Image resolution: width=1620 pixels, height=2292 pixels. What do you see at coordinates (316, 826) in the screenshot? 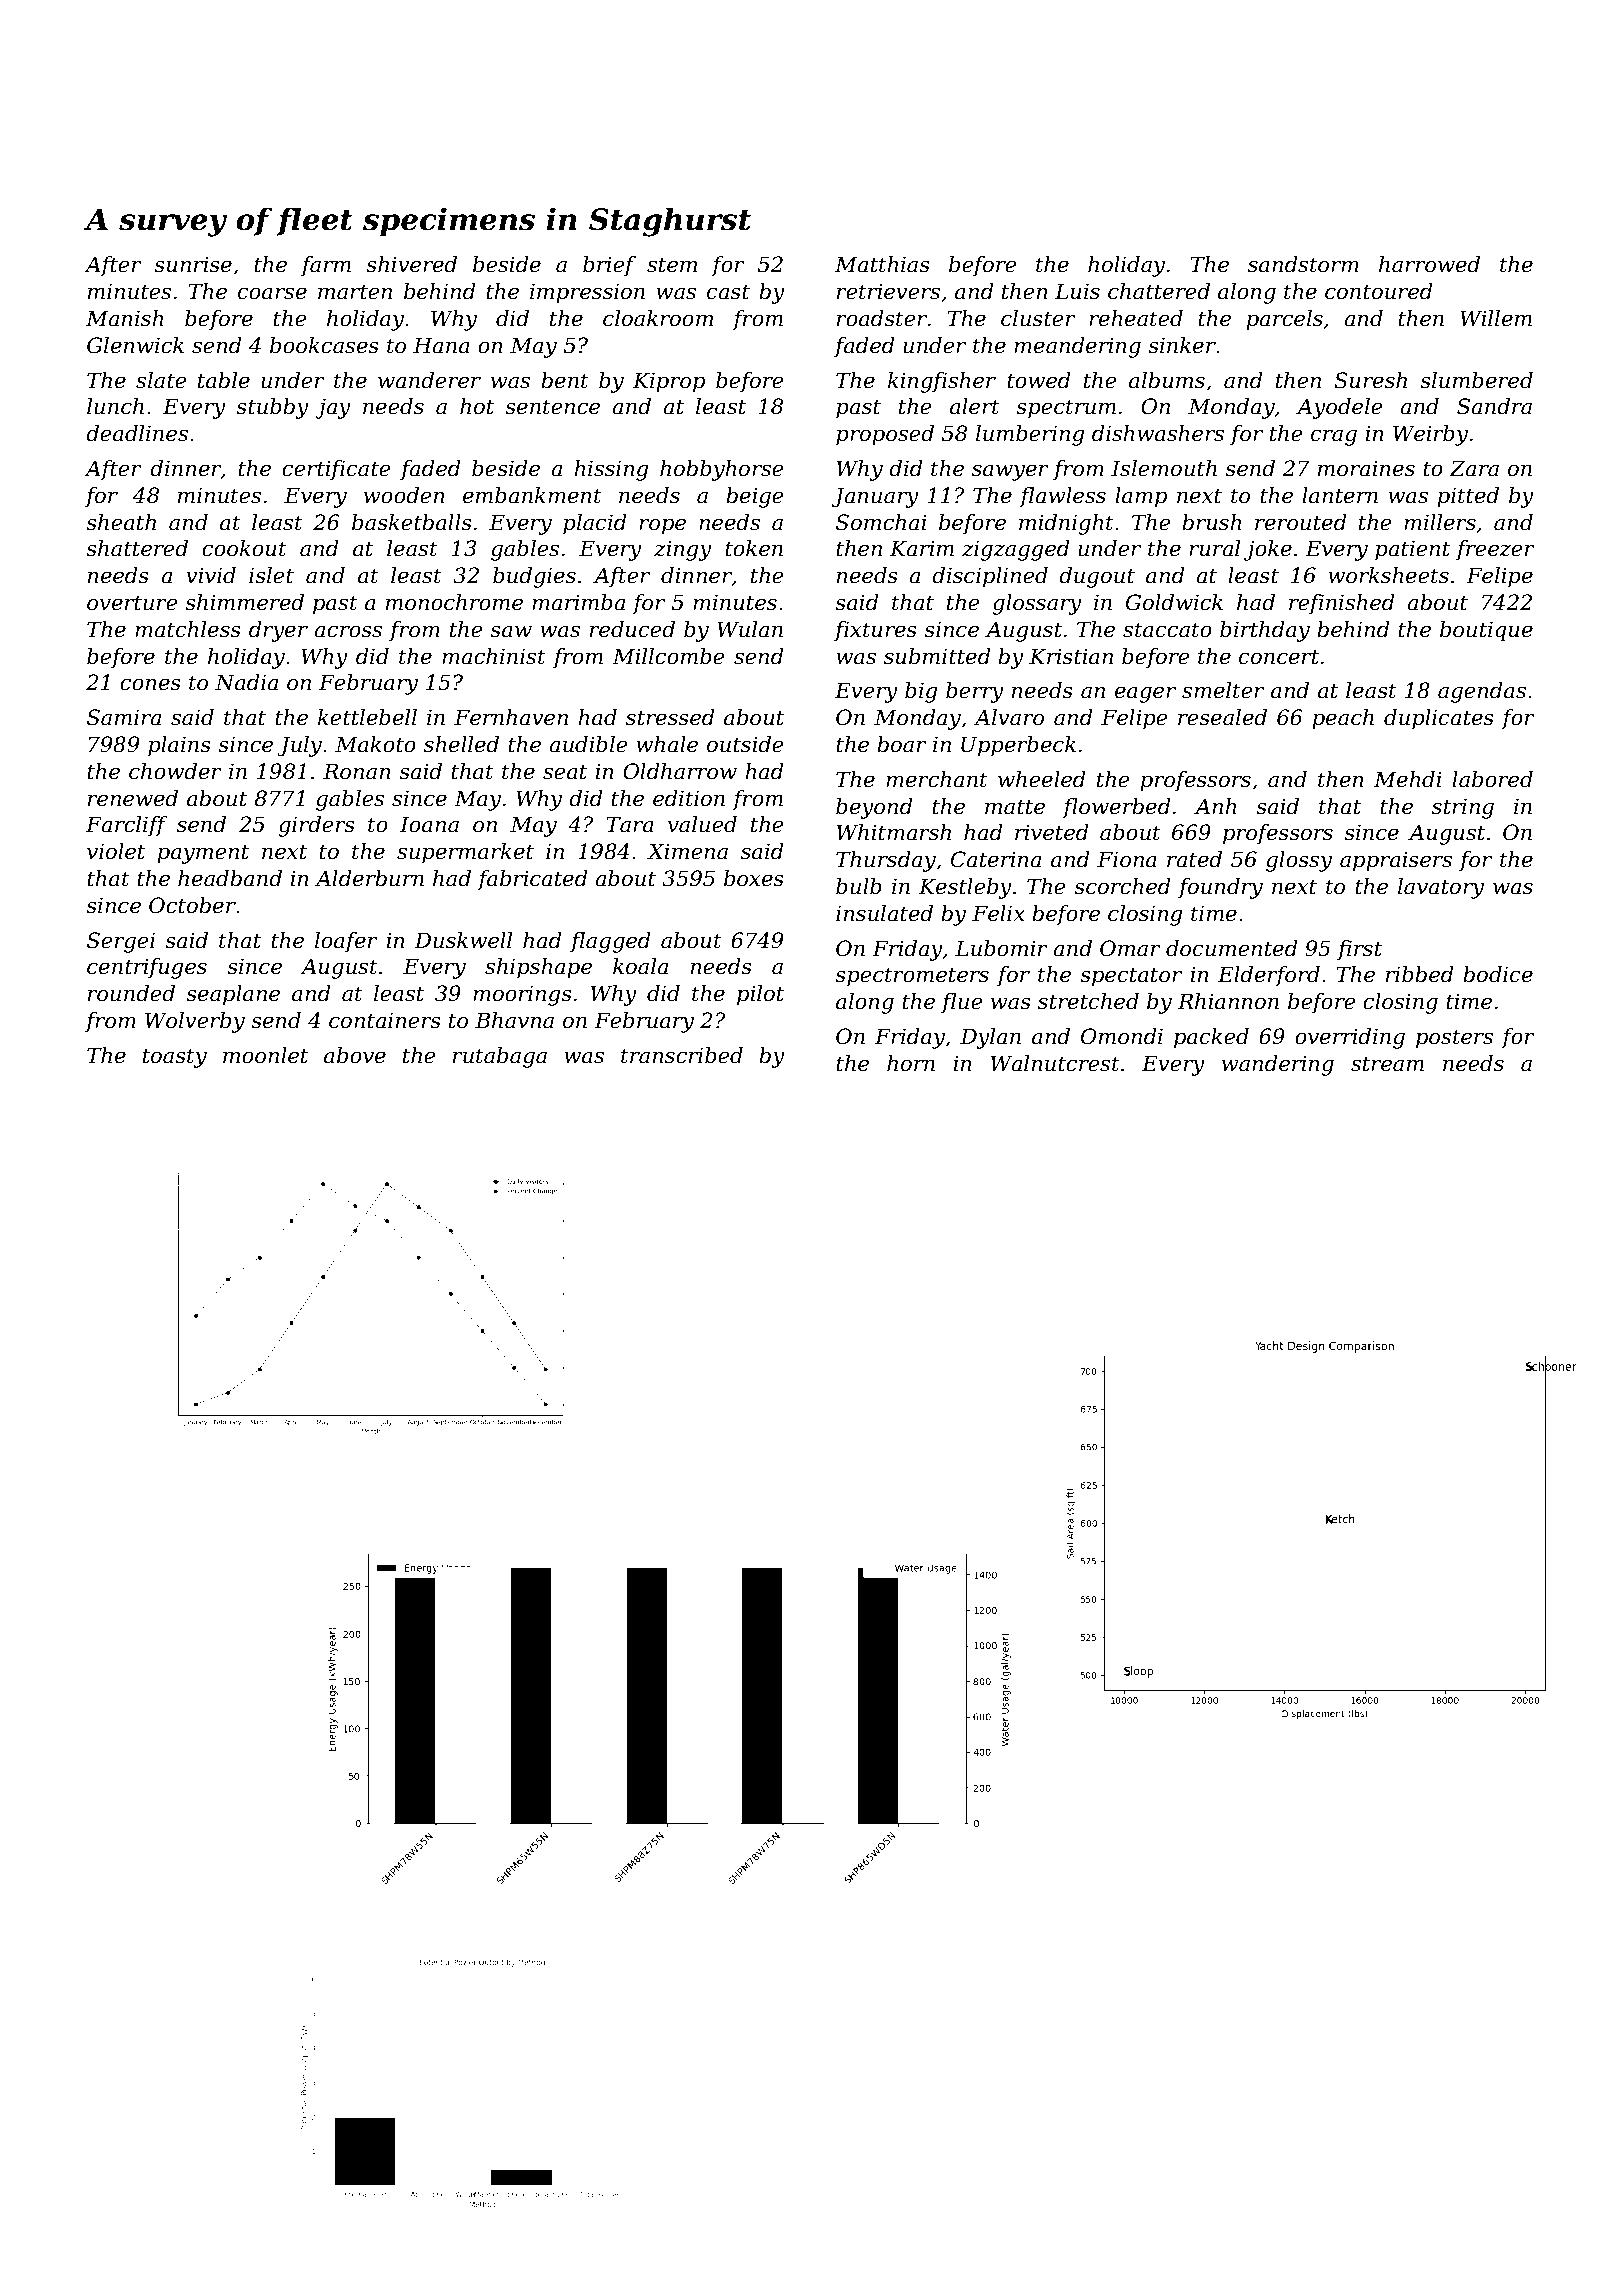
I see `girders` at bounding box center [316, 826].
